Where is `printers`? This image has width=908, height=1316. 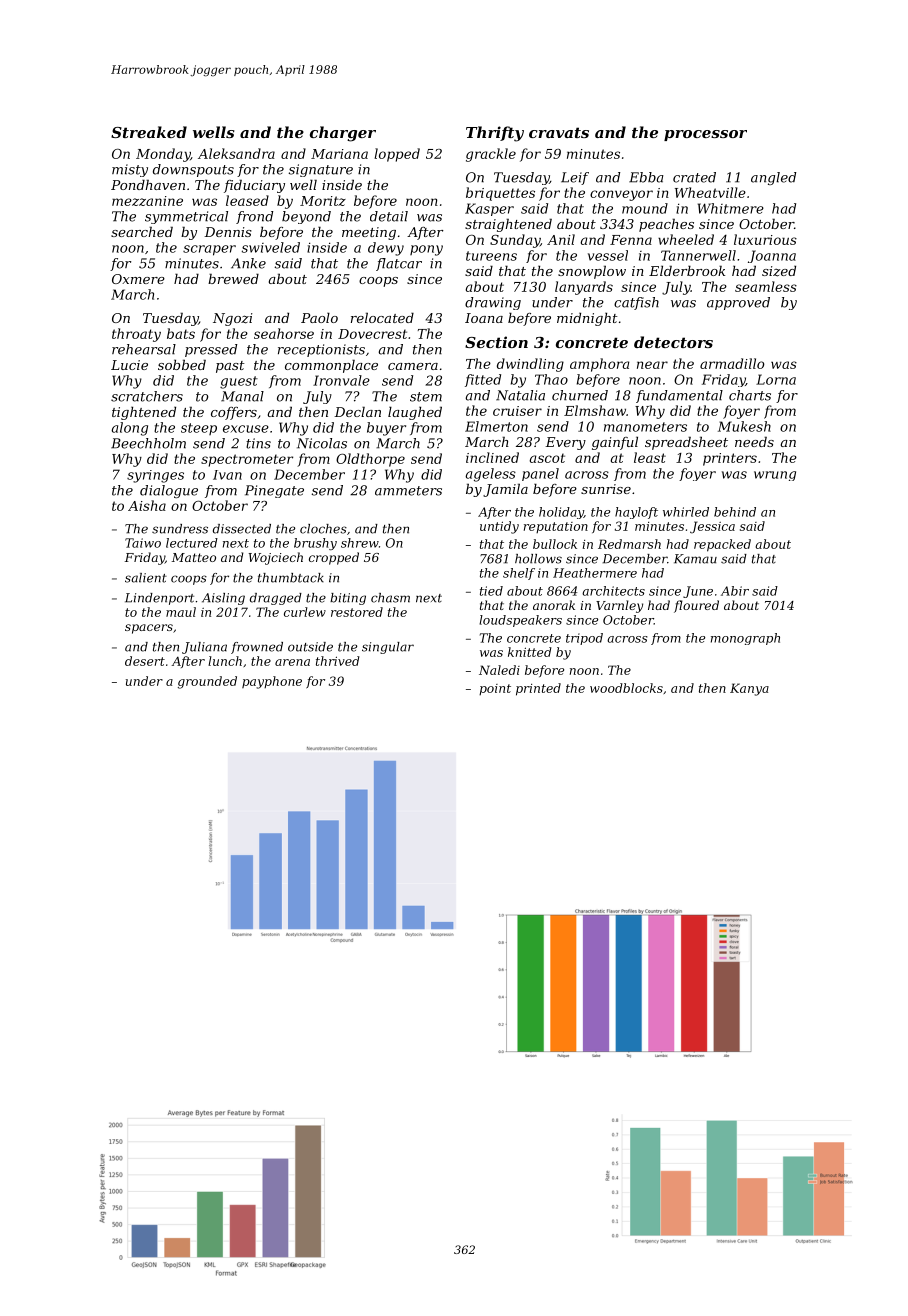
printers is located at coordinates (730, 459).
